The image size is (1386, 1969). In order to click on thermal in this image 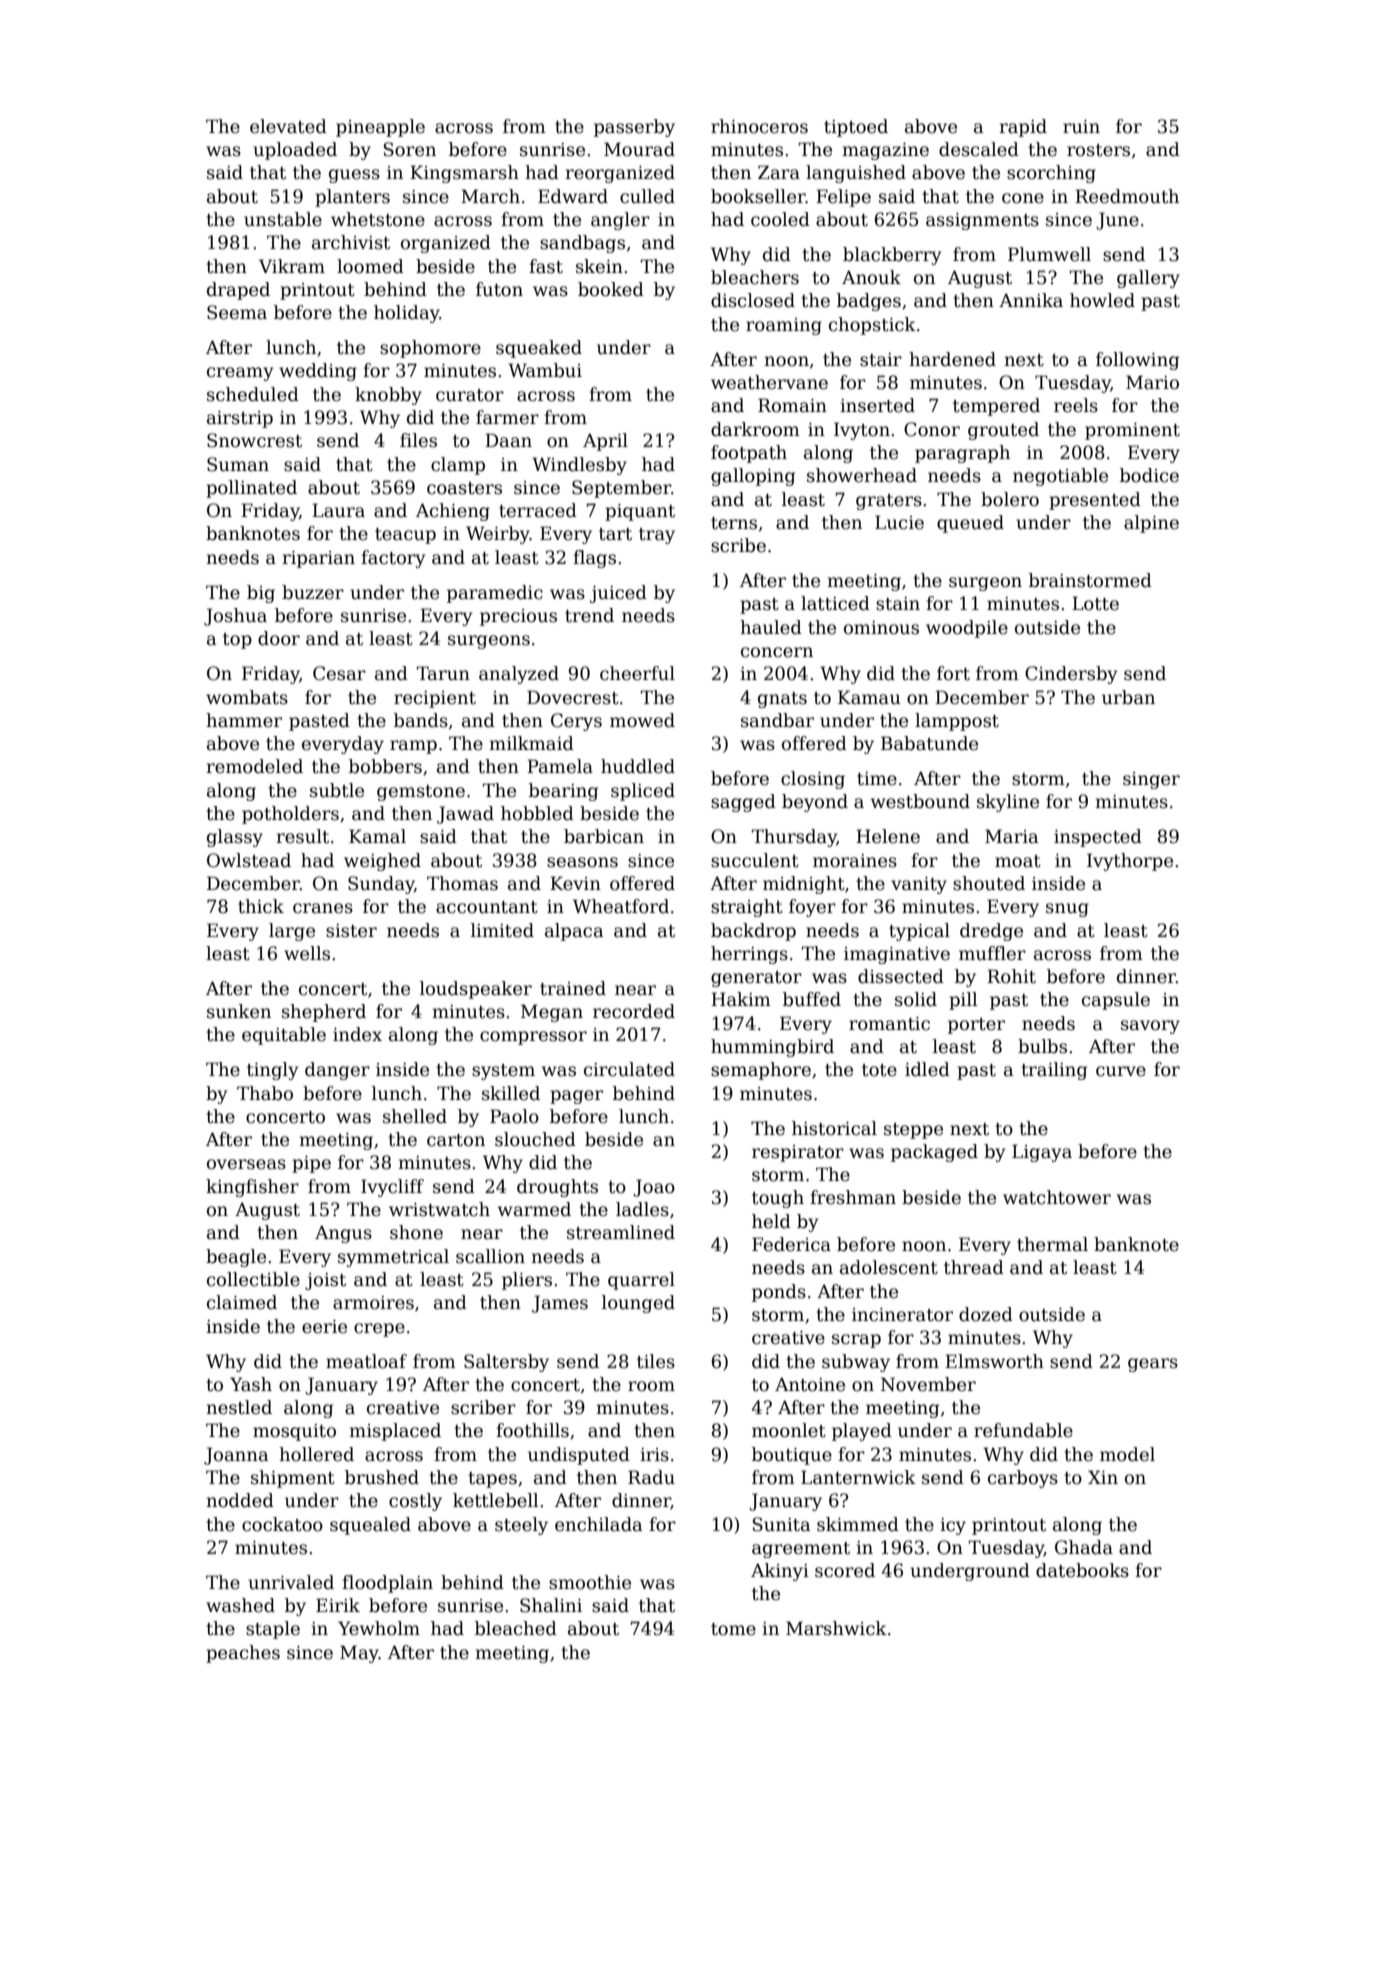, I will do `click(1052, 1244)`.
